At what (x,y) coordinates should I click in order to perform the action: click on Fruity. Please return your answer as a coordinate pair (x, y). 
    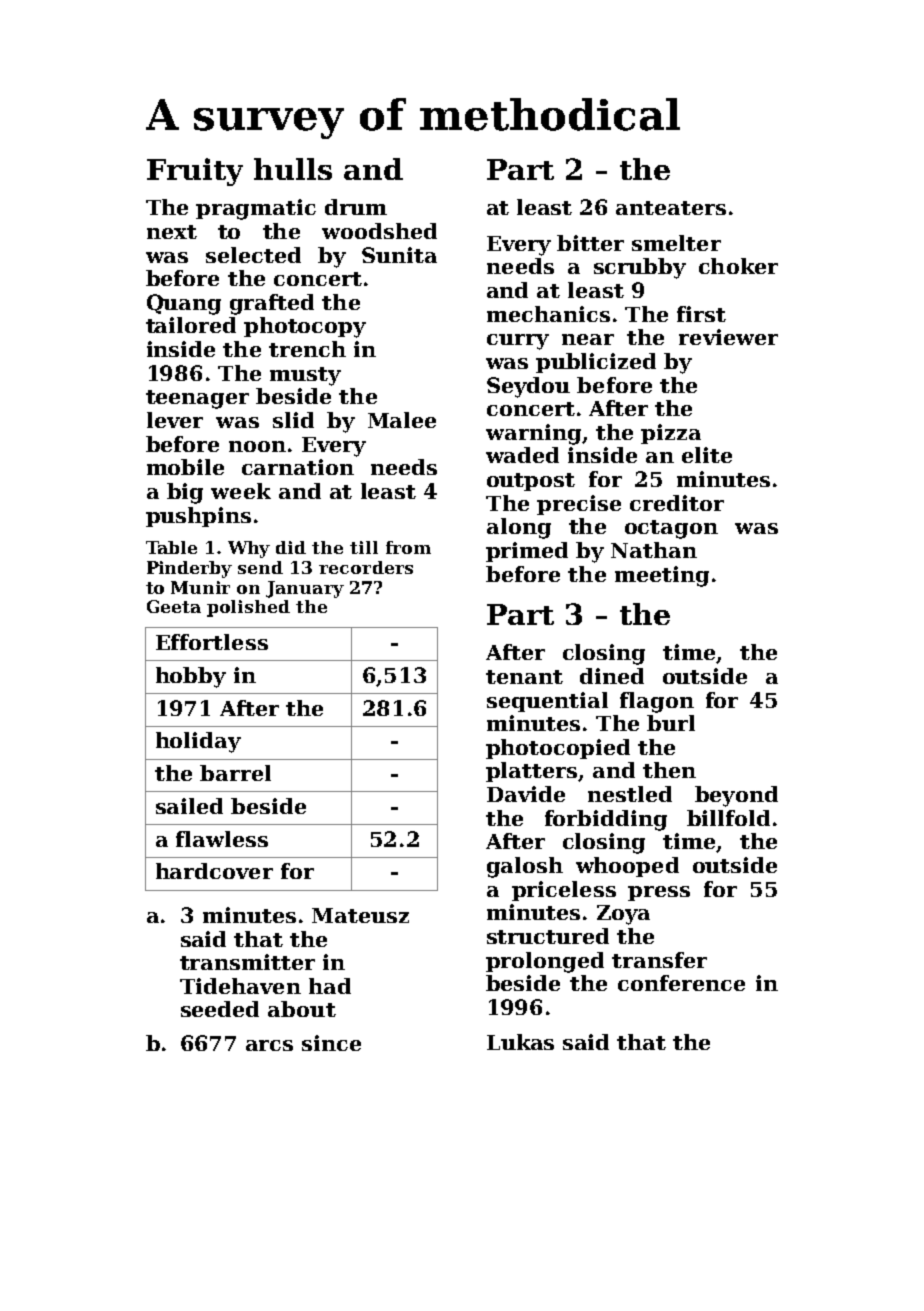
    Looking at the image, I should click on (195, 172).
